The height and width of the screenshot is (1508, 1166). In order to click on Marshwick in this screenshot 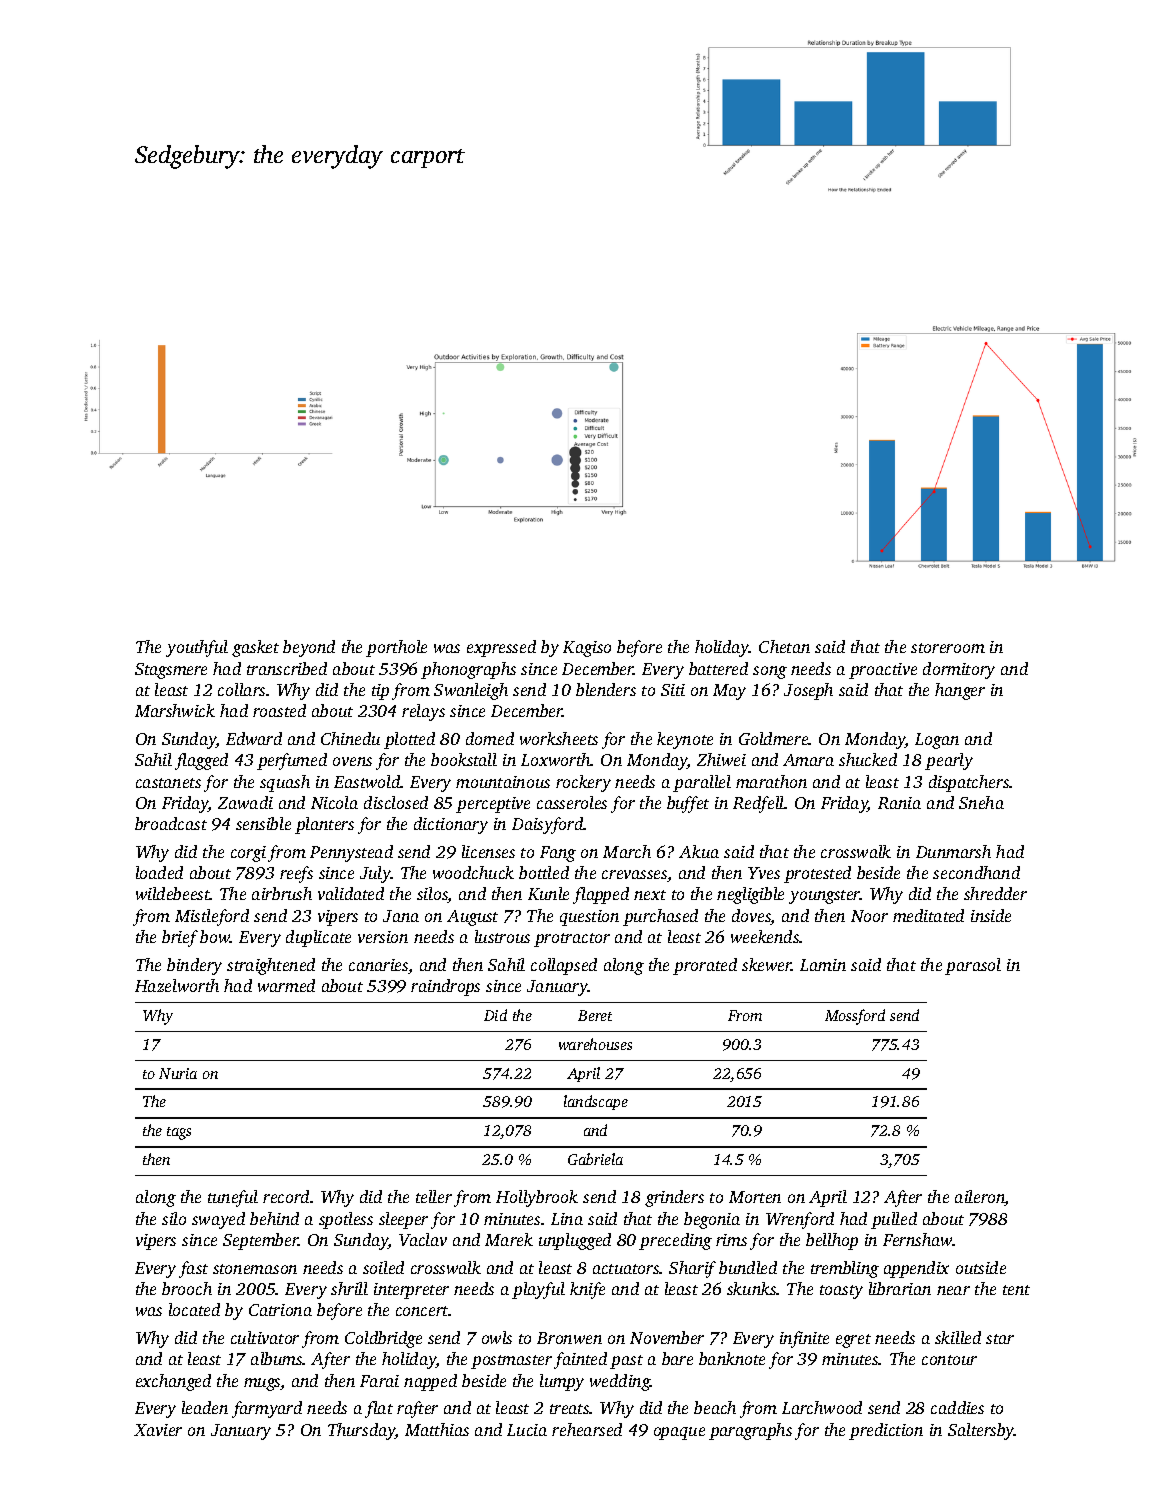, I will do `click(175, 710)`.
